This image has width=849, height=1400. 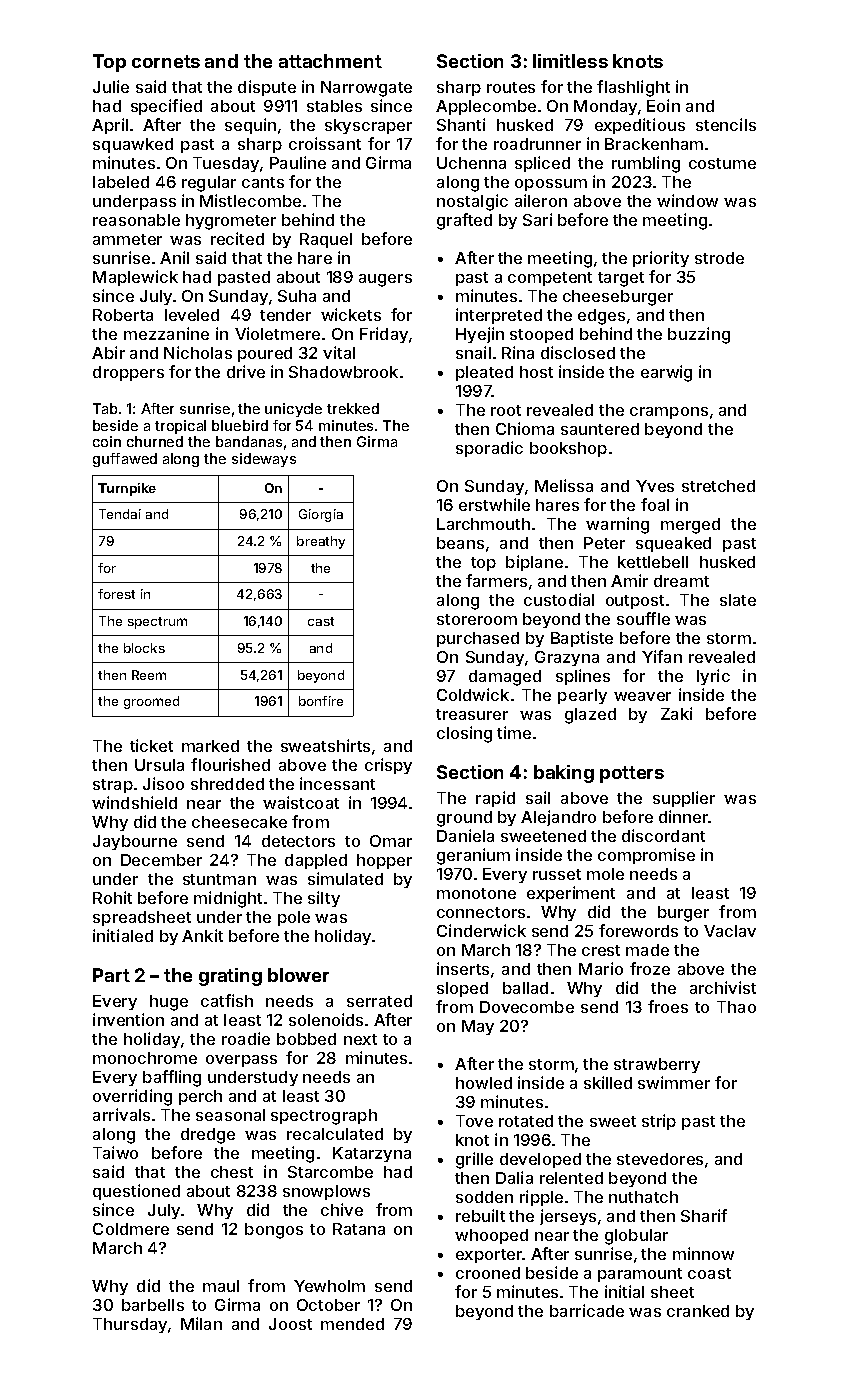 I want to click on spectrum, so click(x=157, y=623).
